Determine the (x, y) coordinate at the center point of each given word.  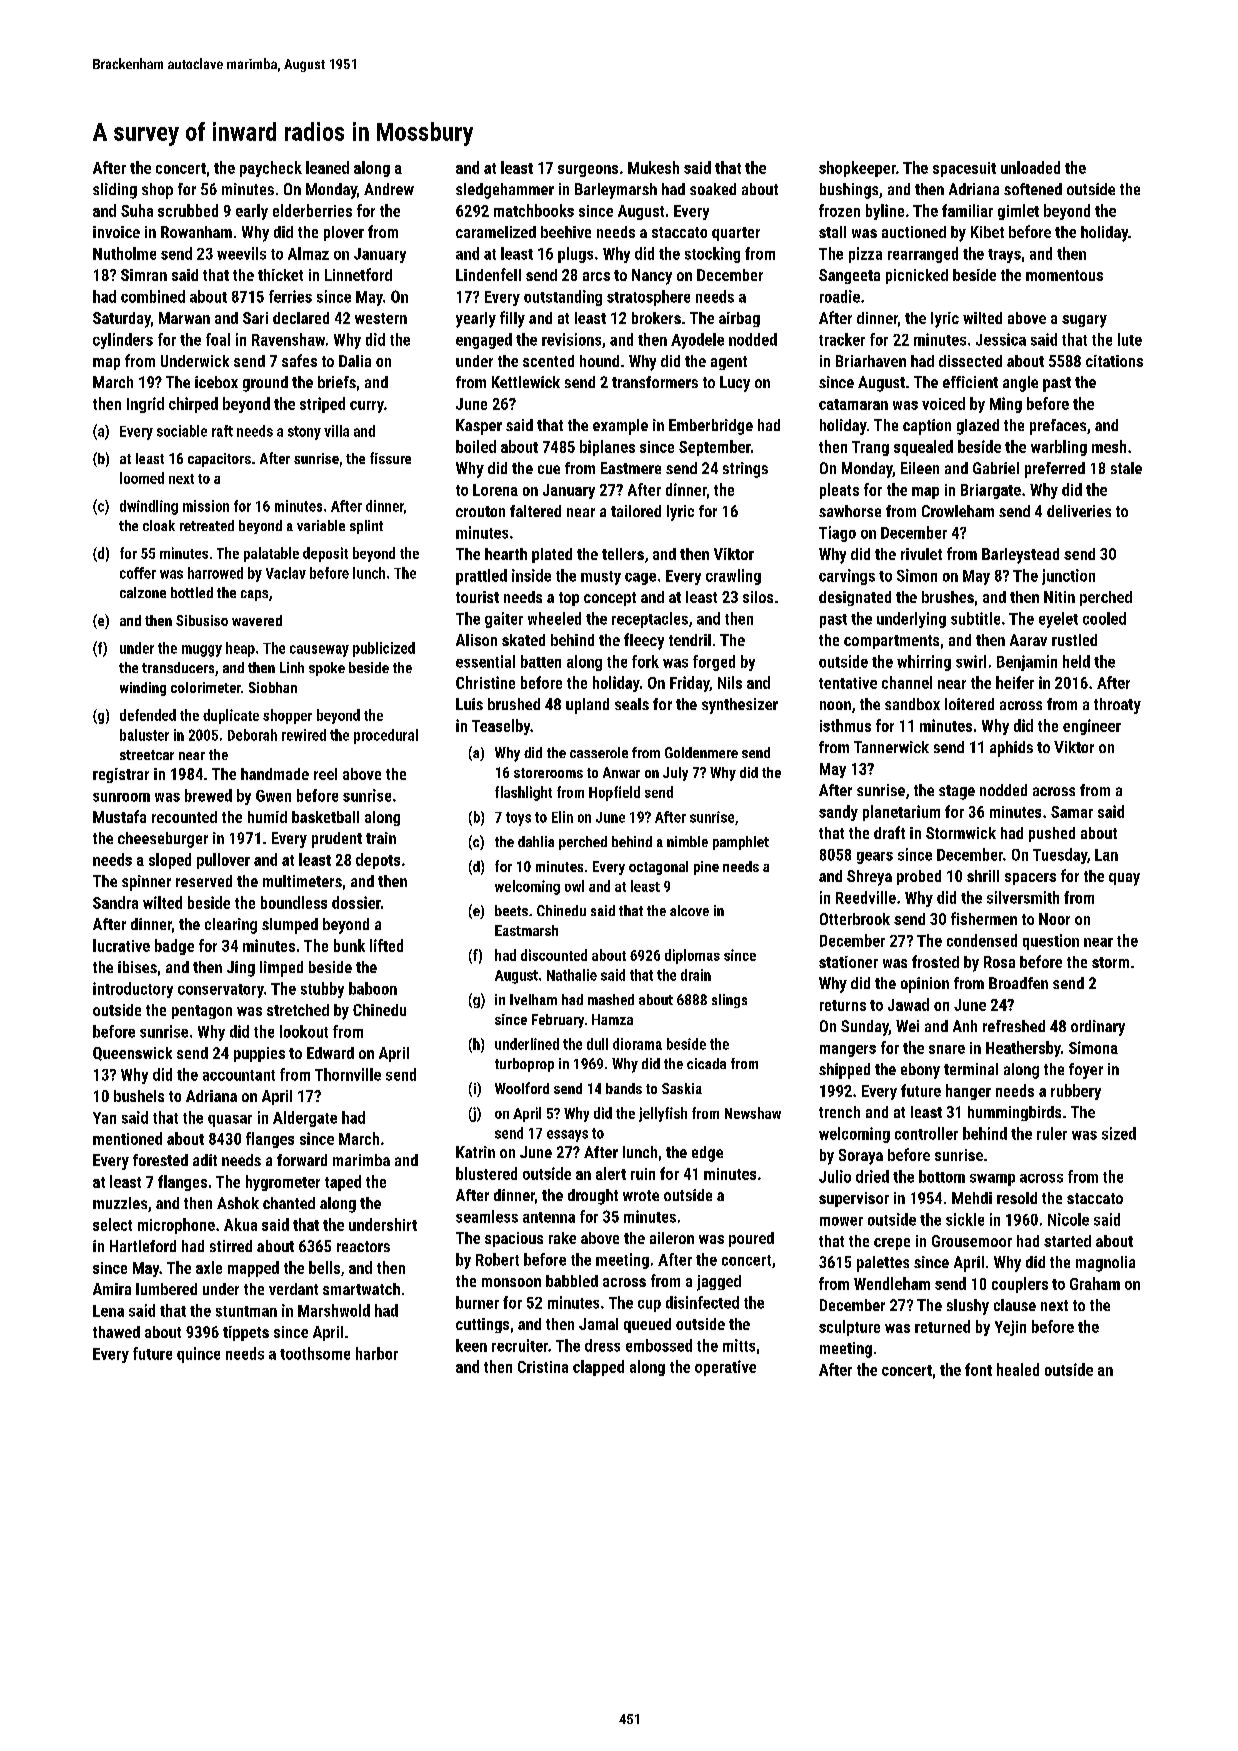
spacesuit (964, 169)
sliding (115, 191)
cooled (1104, 618)
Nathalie (572, 975)
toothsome (315, 1353)
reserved (204, 881)
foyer (1086, 1071)
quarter (736, 234)
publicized (384, 649)
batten (541, 661)
